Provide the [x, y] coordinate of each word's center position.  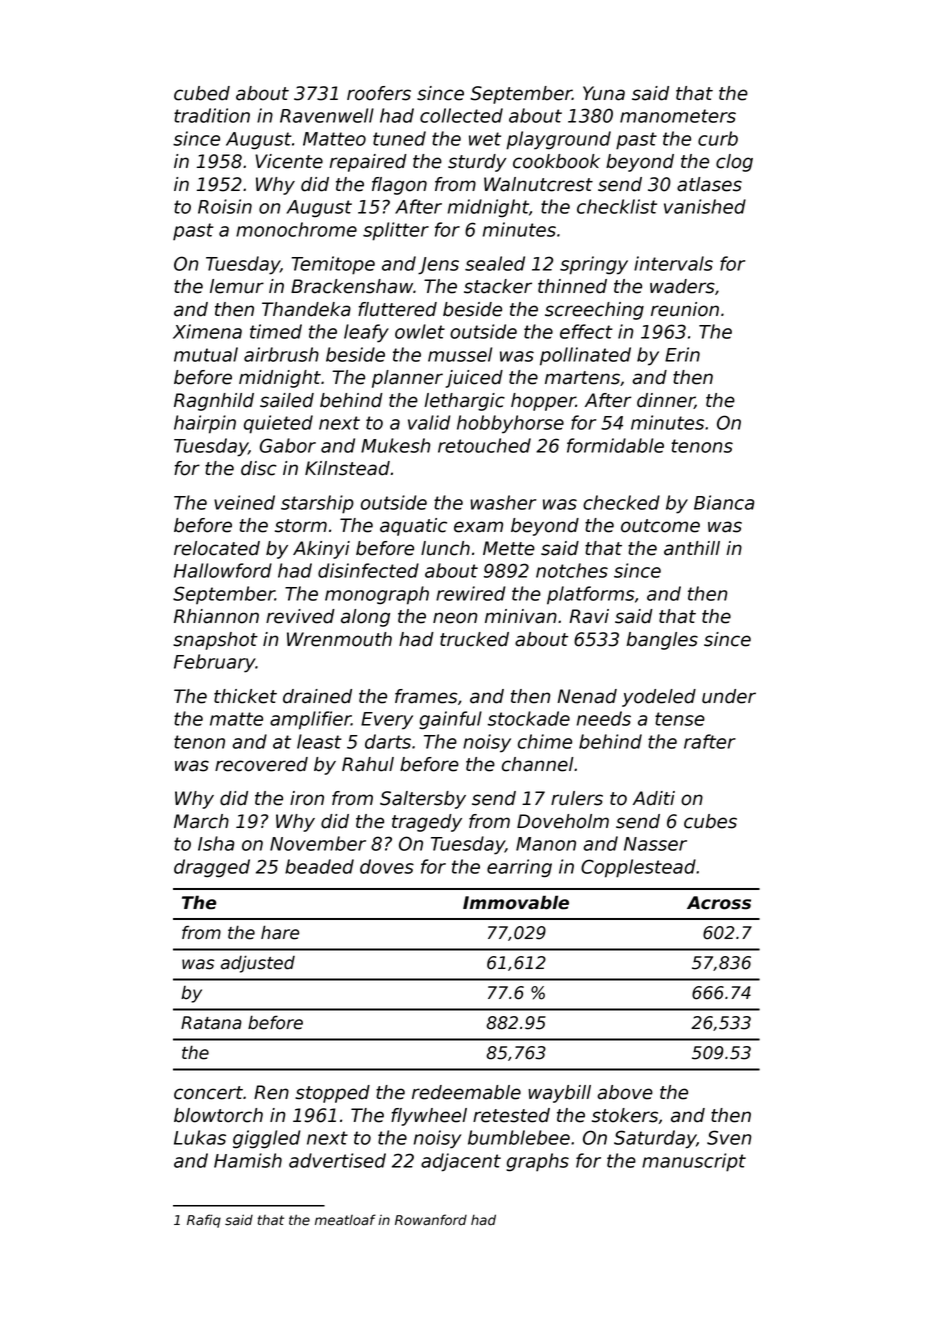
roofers [379, 93]
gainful [450, 720]
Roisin [225, 206]
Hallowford [223, 570]
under [729, 696]
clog [734, 163]
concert [208, 1093]
